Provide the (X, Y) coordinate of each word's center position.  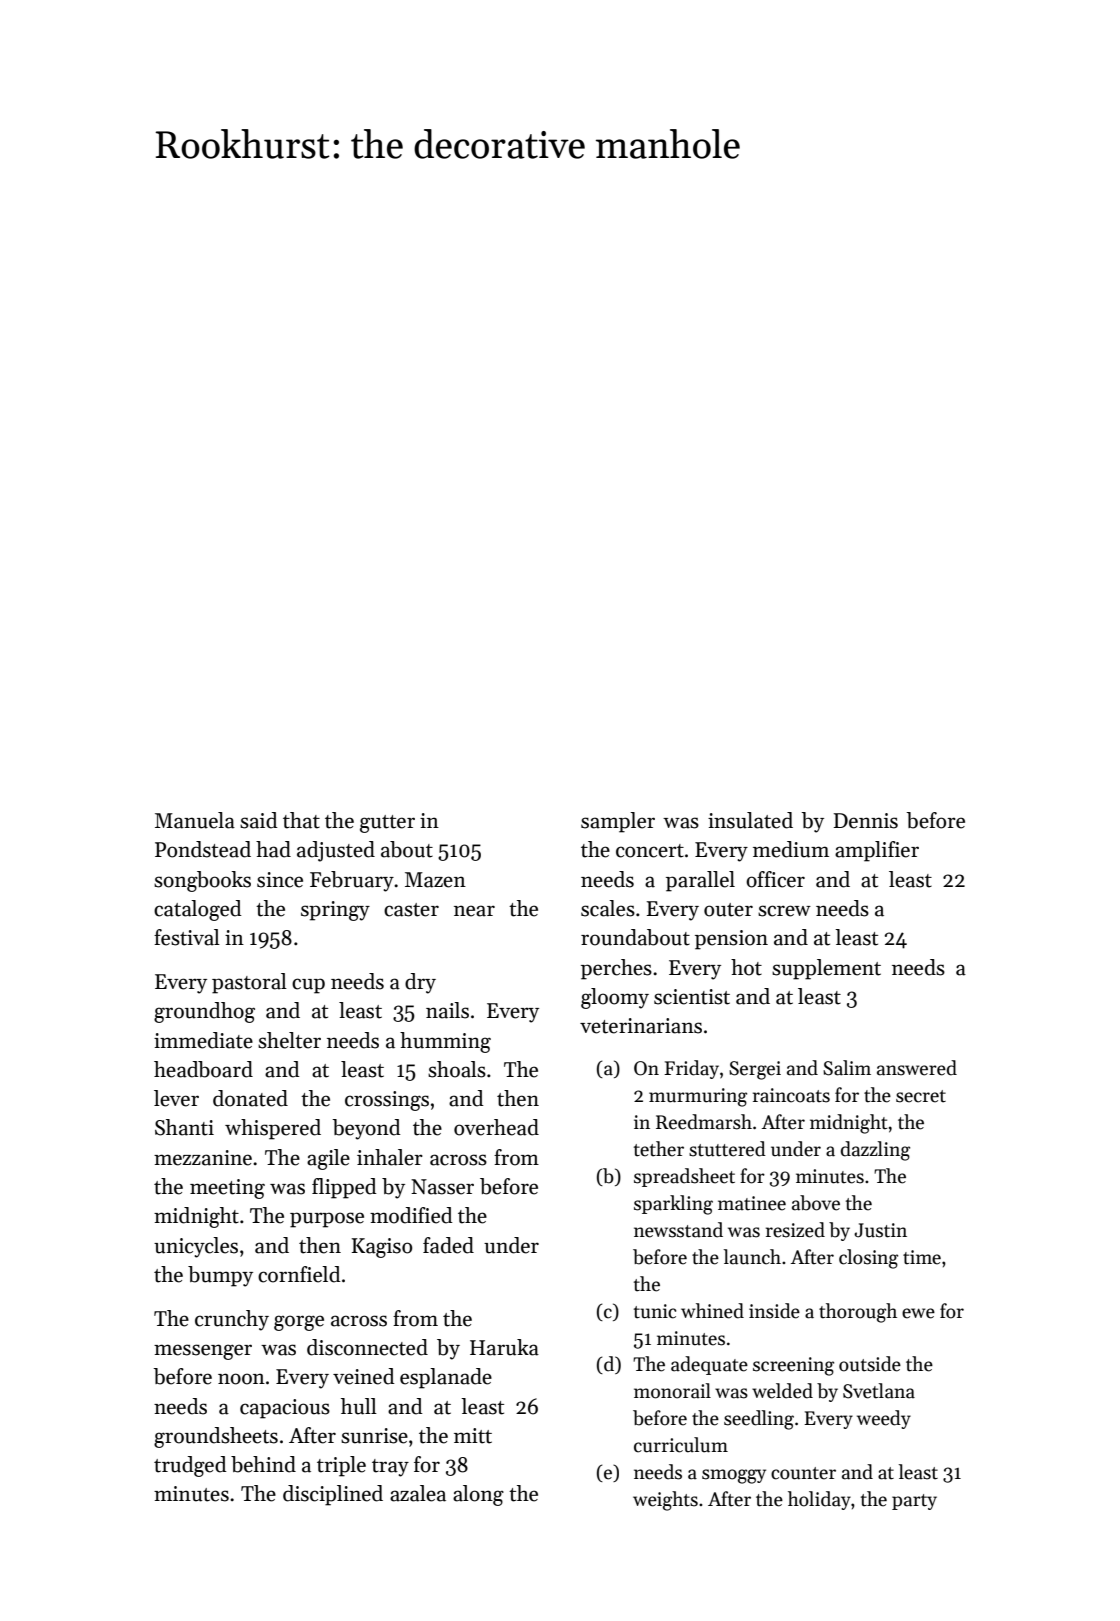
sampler (618, 822)
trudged (190, 1466)
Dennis (866, 821)
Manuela (195, 820)
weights (665, 1501)
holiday (819, 1500)
